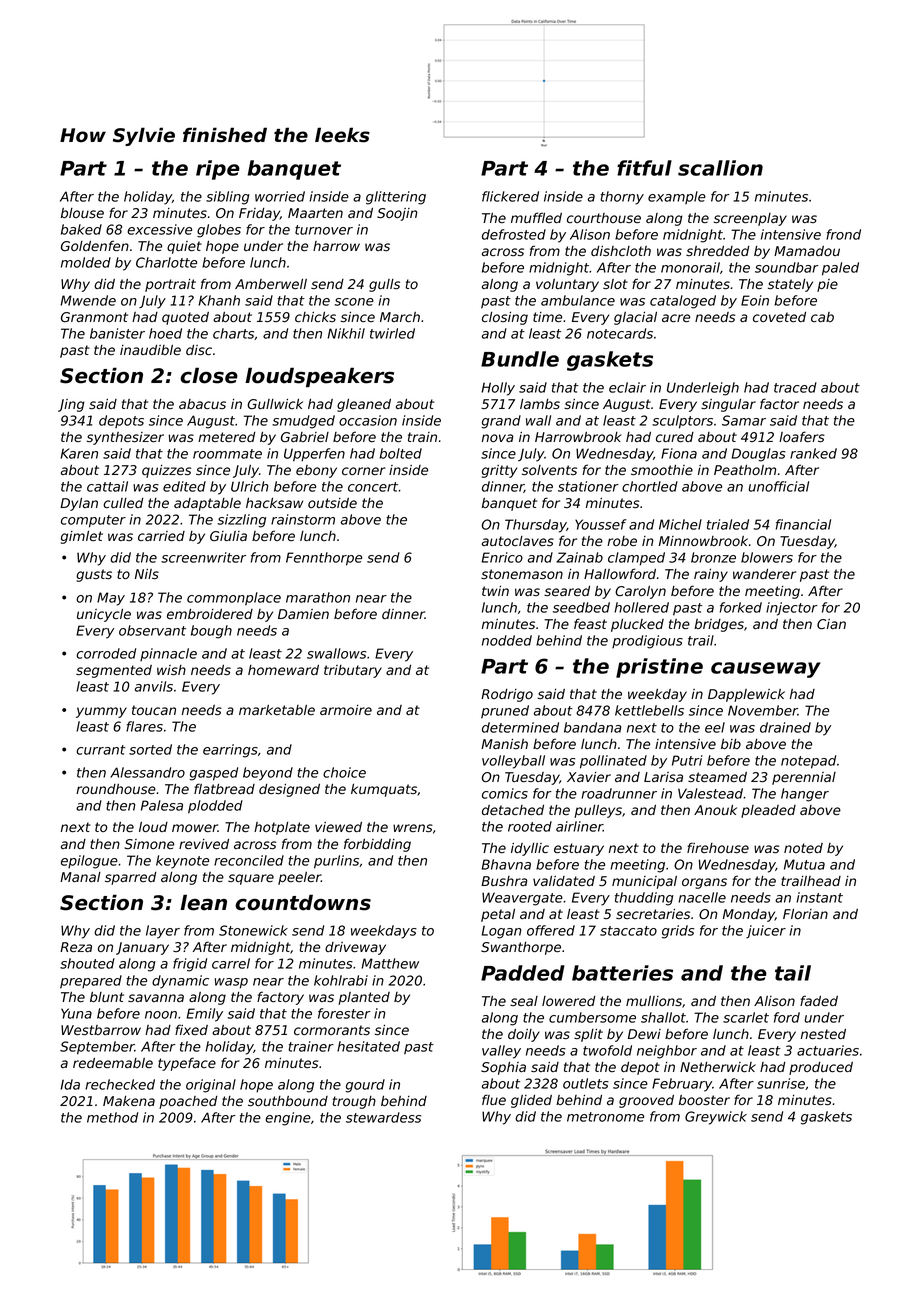 The image size is (924, 1314). What do you see at coordinates (315, 317) in the screenshot?
I see `chicks` at bounding box center [315, 317].
